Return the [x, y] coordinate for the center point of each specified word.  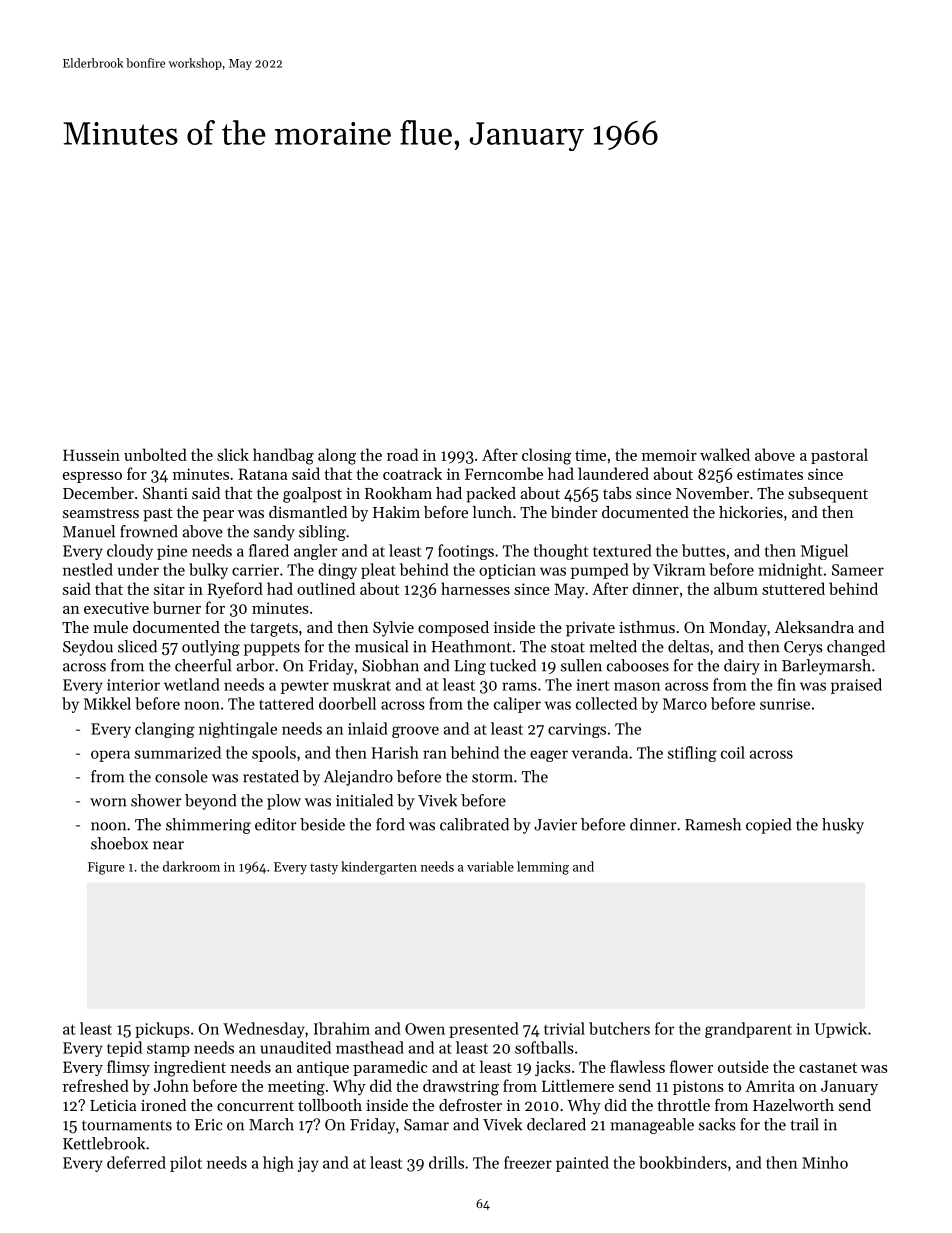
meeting [296, 1088]
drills [446, 1162]
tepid [124, 1049]
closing [546, 456]
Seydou [88, 648]
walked [725, 454]
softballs [544, 1047]
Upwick [841, 1030]
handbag [283, 456]
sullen [581, 665]
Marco [685, 704]
